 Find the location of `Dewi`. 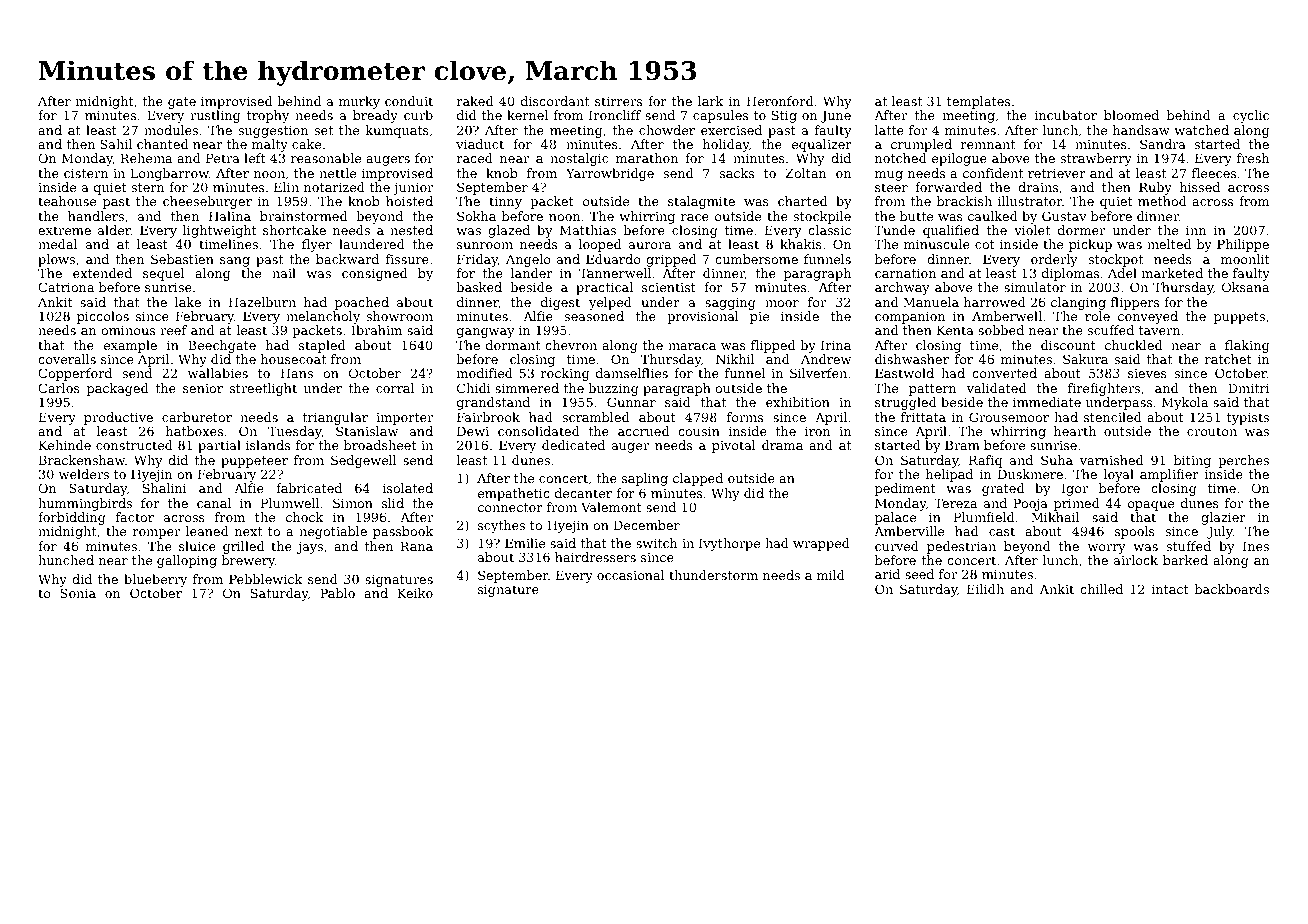

Dewi is located at coordinates (473, 431).
